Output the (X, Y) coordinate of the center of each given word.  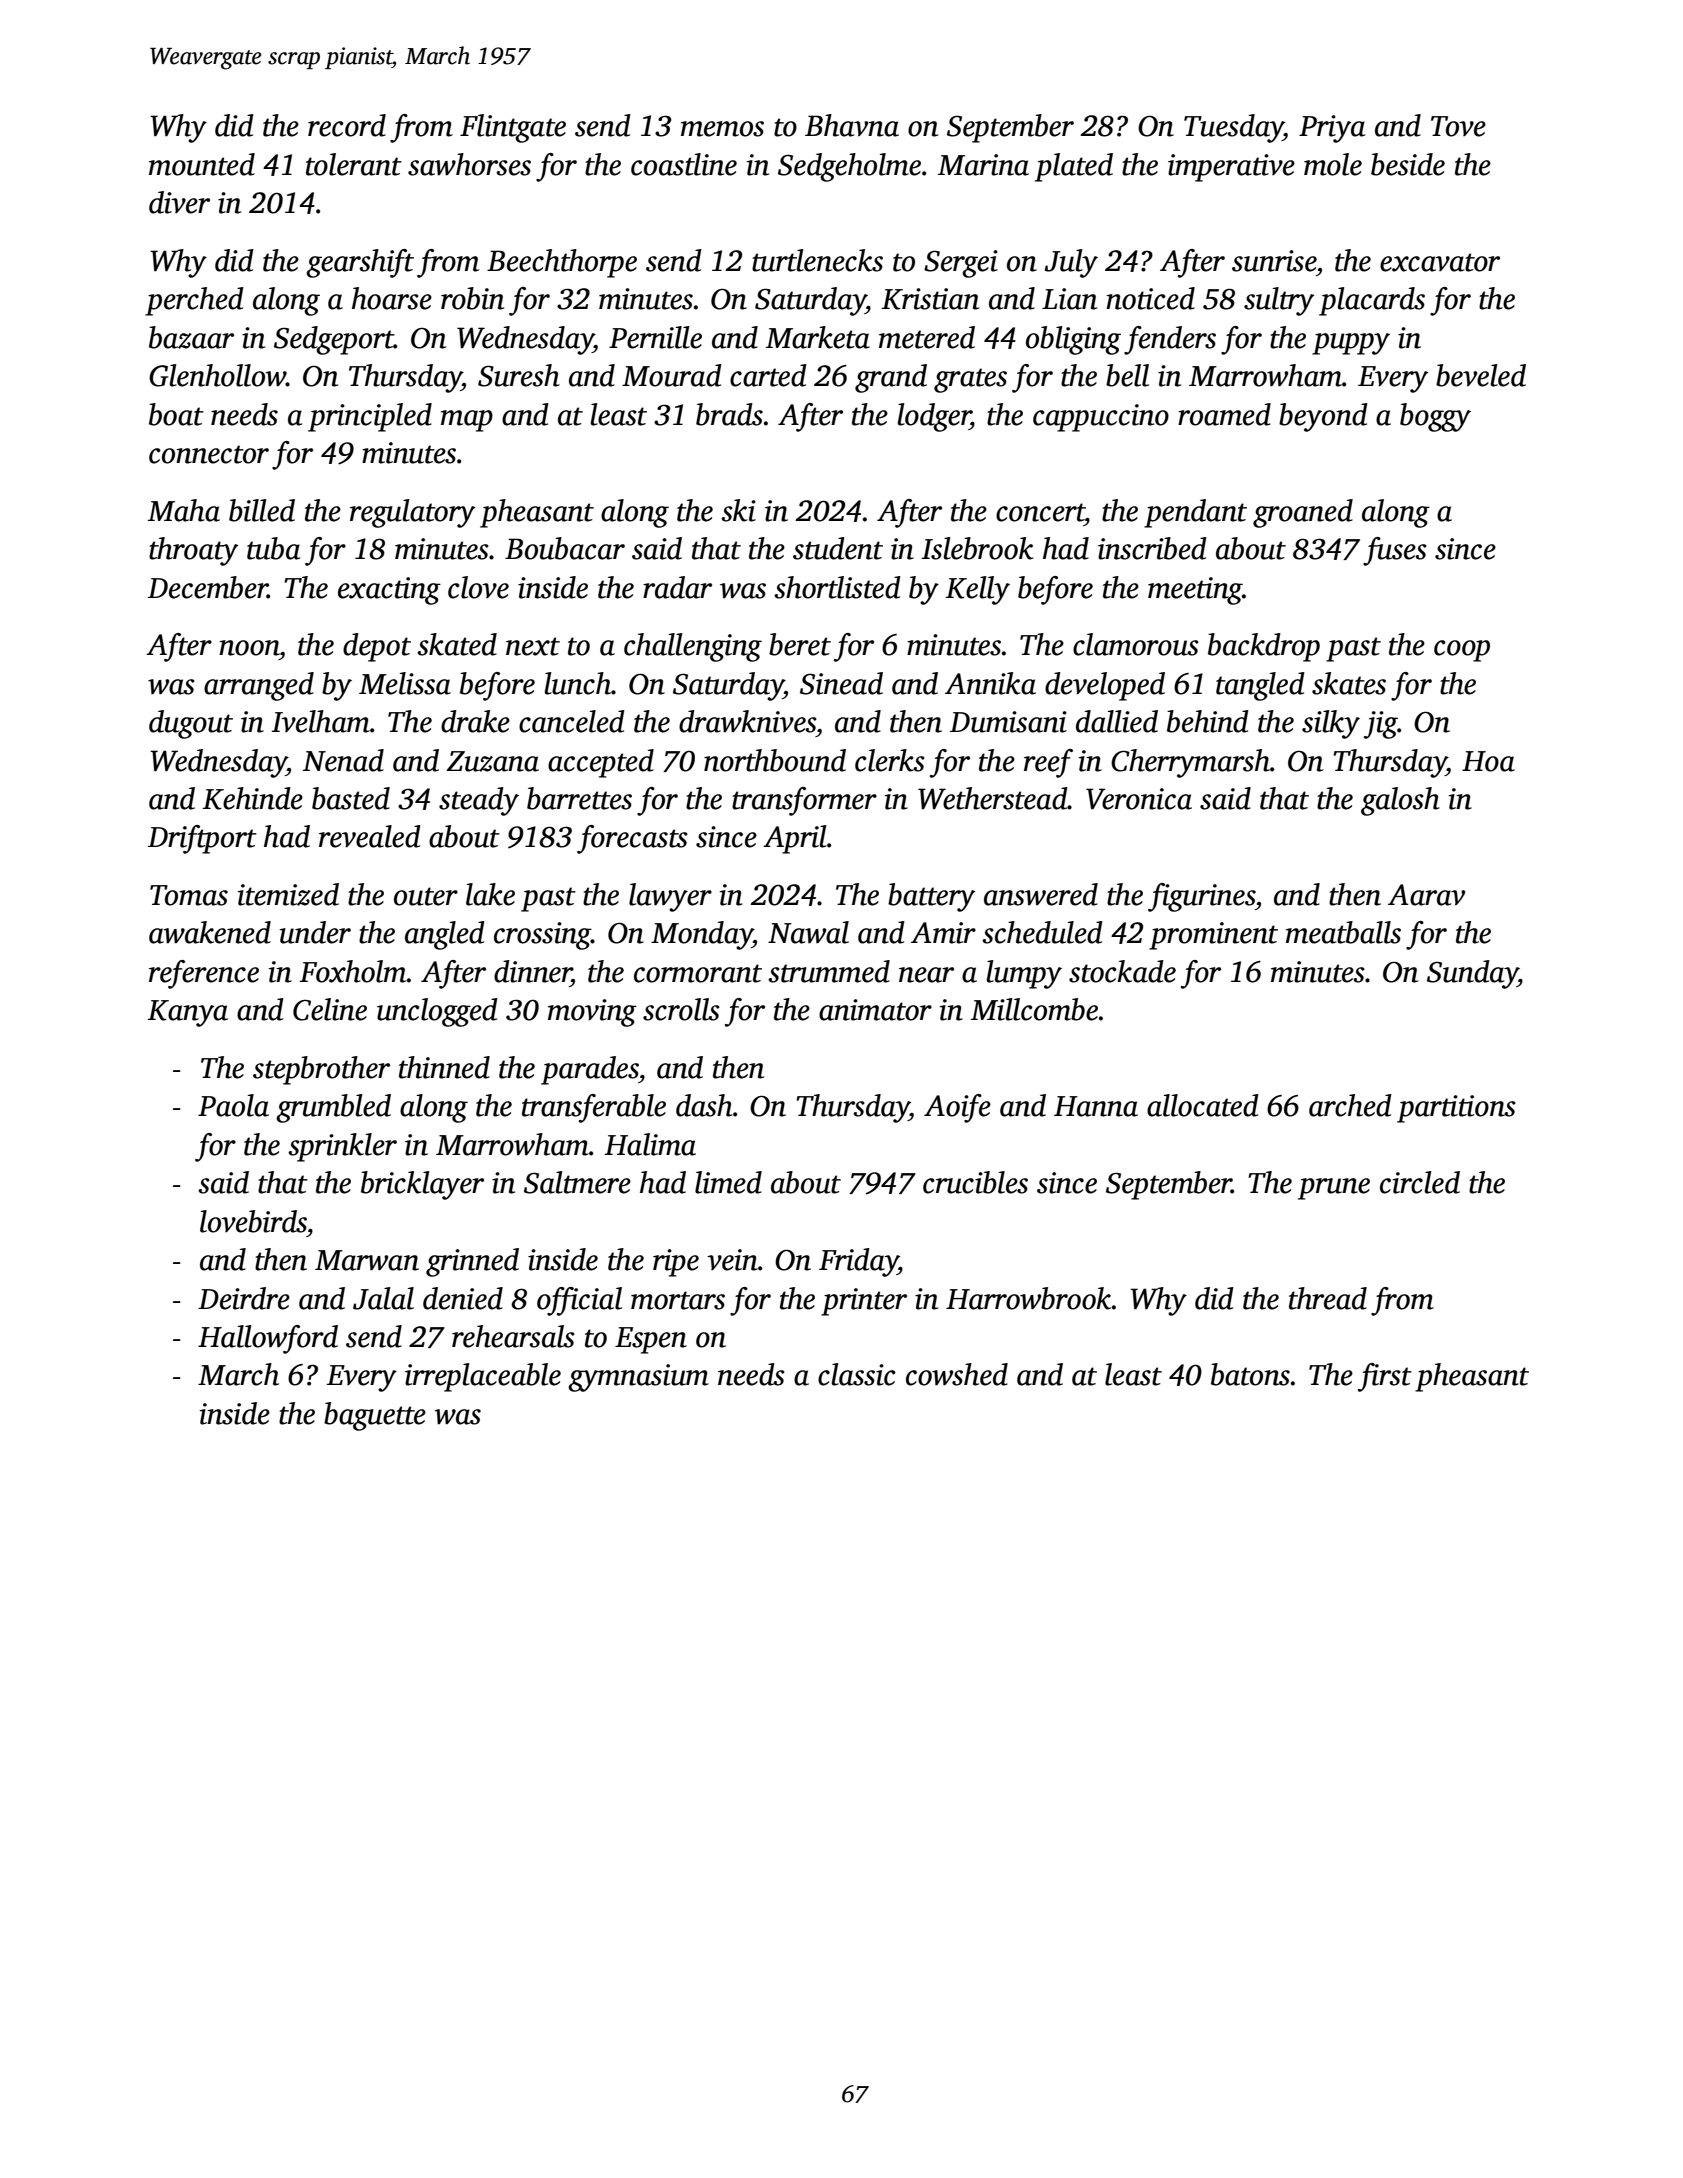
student (838, 548)
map (467, 421)
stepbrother (321, 1070)
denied (463, 1298)
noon (249, 648)
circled (1420, 1182)
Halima (650, 1144)
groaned (1303, 513)
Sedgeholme (849, 167)
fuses (1395, 551)
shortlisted (837, 587)
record (347, 125)
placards (1372, 301)
